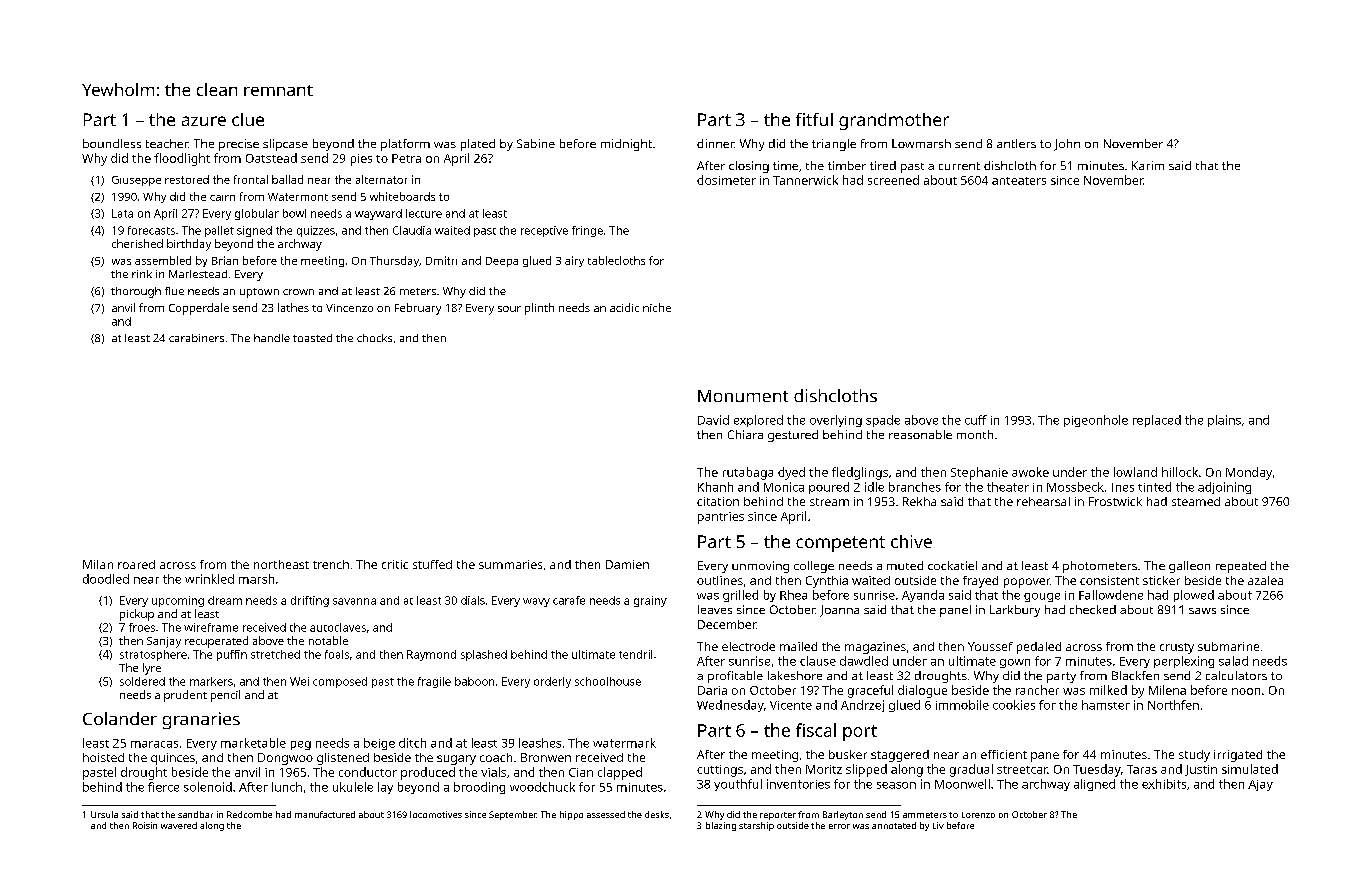 The image size is (1372, 887). What do you see at coordinates (1039, 648) in the page?
I see `pedaled` at bounding box center [1039, 648].
